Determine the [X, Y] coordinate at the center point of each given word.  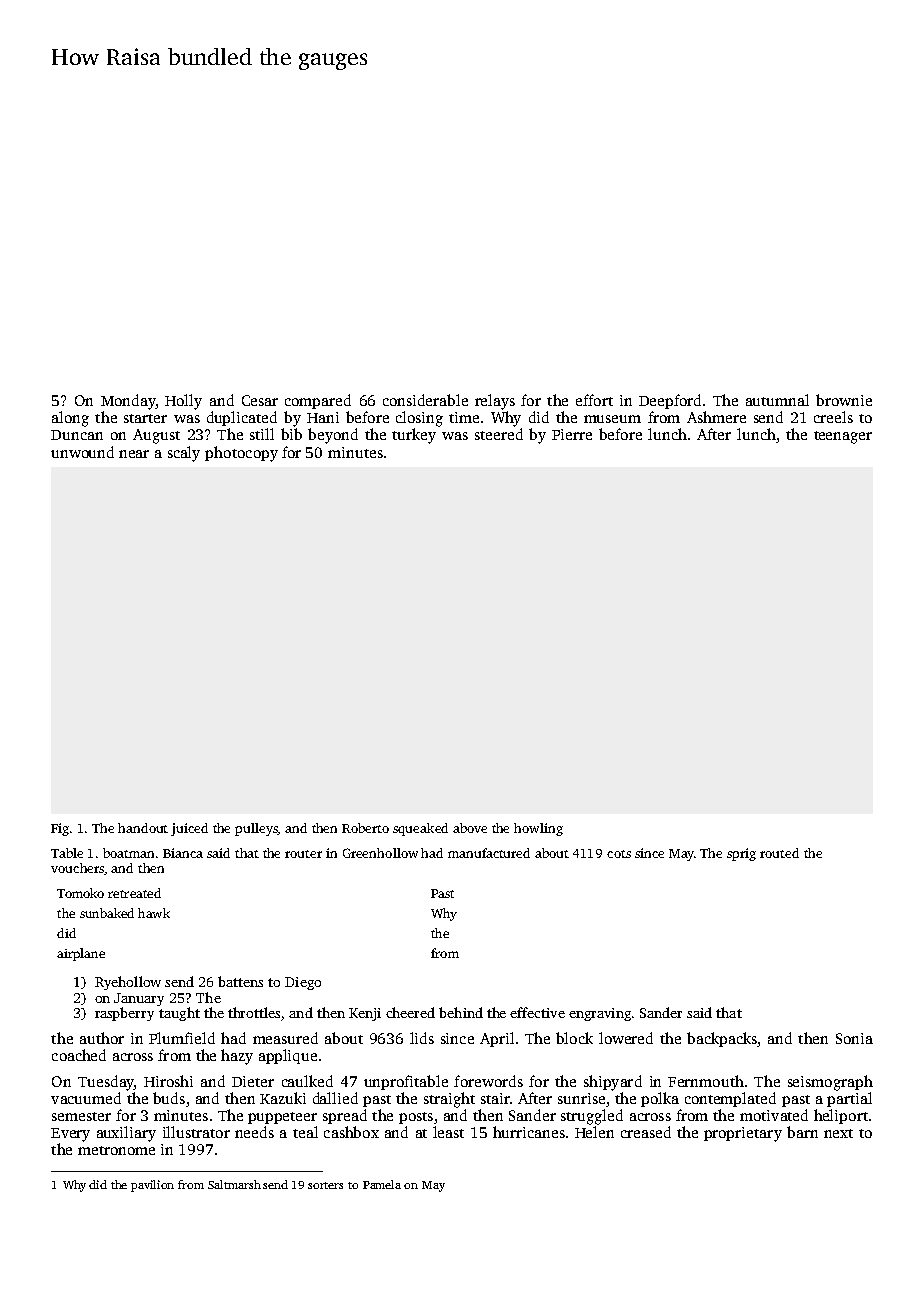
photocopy [241, 454]
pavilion [152, 1186]
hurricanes [529, 1132]
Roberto [365, 828]
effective [537, 1012]
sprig [741, 854]
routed [779, 853]
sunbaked [107, 913]
